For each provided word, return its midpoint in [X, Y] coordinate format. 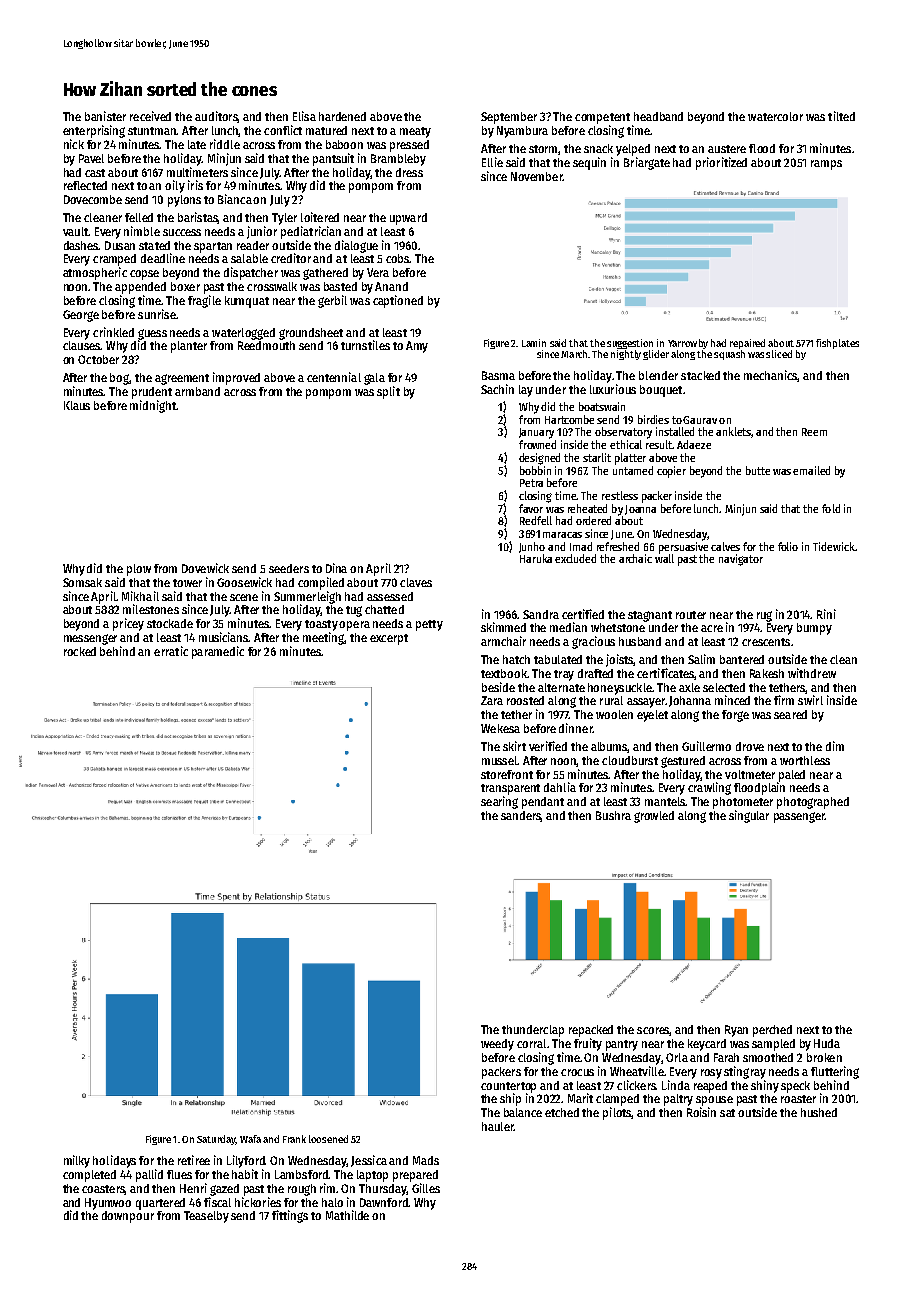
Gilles [426, 1188]
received [150, 116]
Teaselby [206, 1217]
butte [758, 470]
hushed [819, 1112]
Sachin [497, 389]
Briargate [647, 163]
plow [139, 570]
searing [499, 802]
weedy [497, 1045]
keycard [707, 1045]
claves [416, 582]
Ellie [492, 162]
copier [671, 472]
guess [152, 334]
